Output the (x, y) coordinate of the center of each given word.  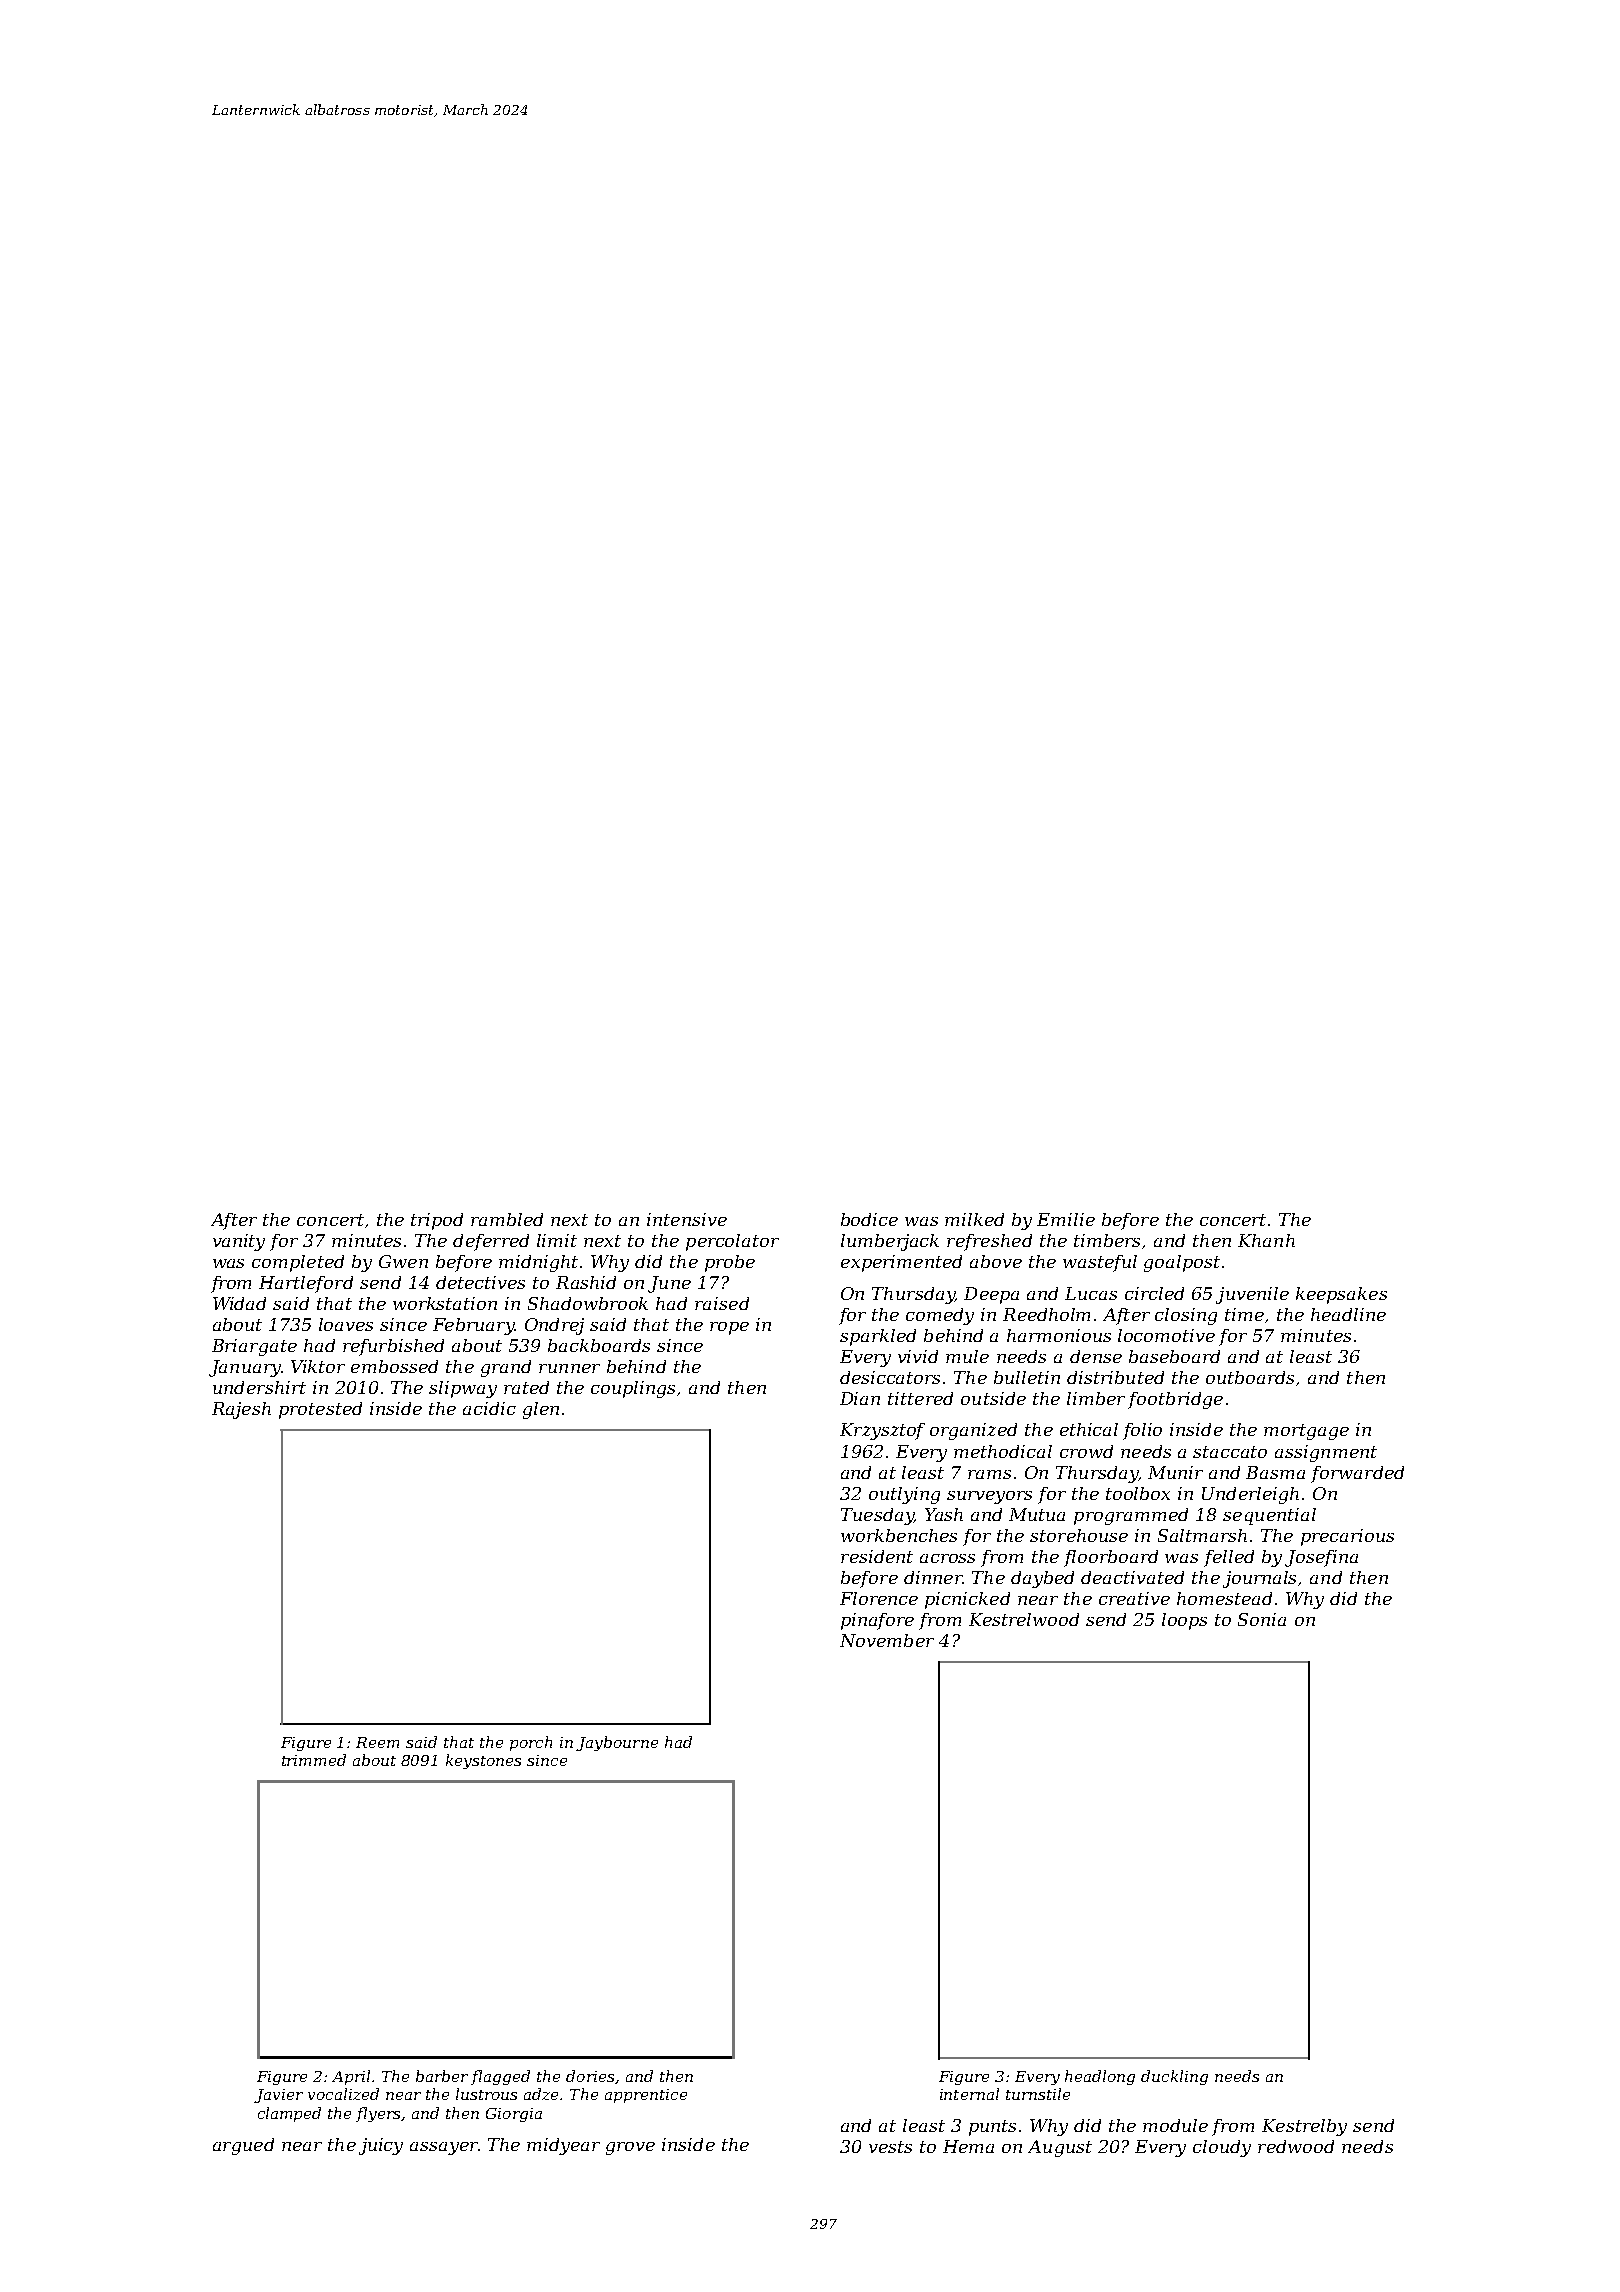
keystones (483, 1761)
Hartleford (306, 1284)
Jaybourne (617, 1743)
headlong (1100, 2077)
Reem (377, 1742)
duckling (1174, 2077)
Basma (1275, 1472)
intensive (687, 1219)
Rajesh (241, 1410)
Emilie (1066, 1219)
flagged (500, 2077)
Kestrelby (1304, 2127)
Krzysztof (882, 1431)
